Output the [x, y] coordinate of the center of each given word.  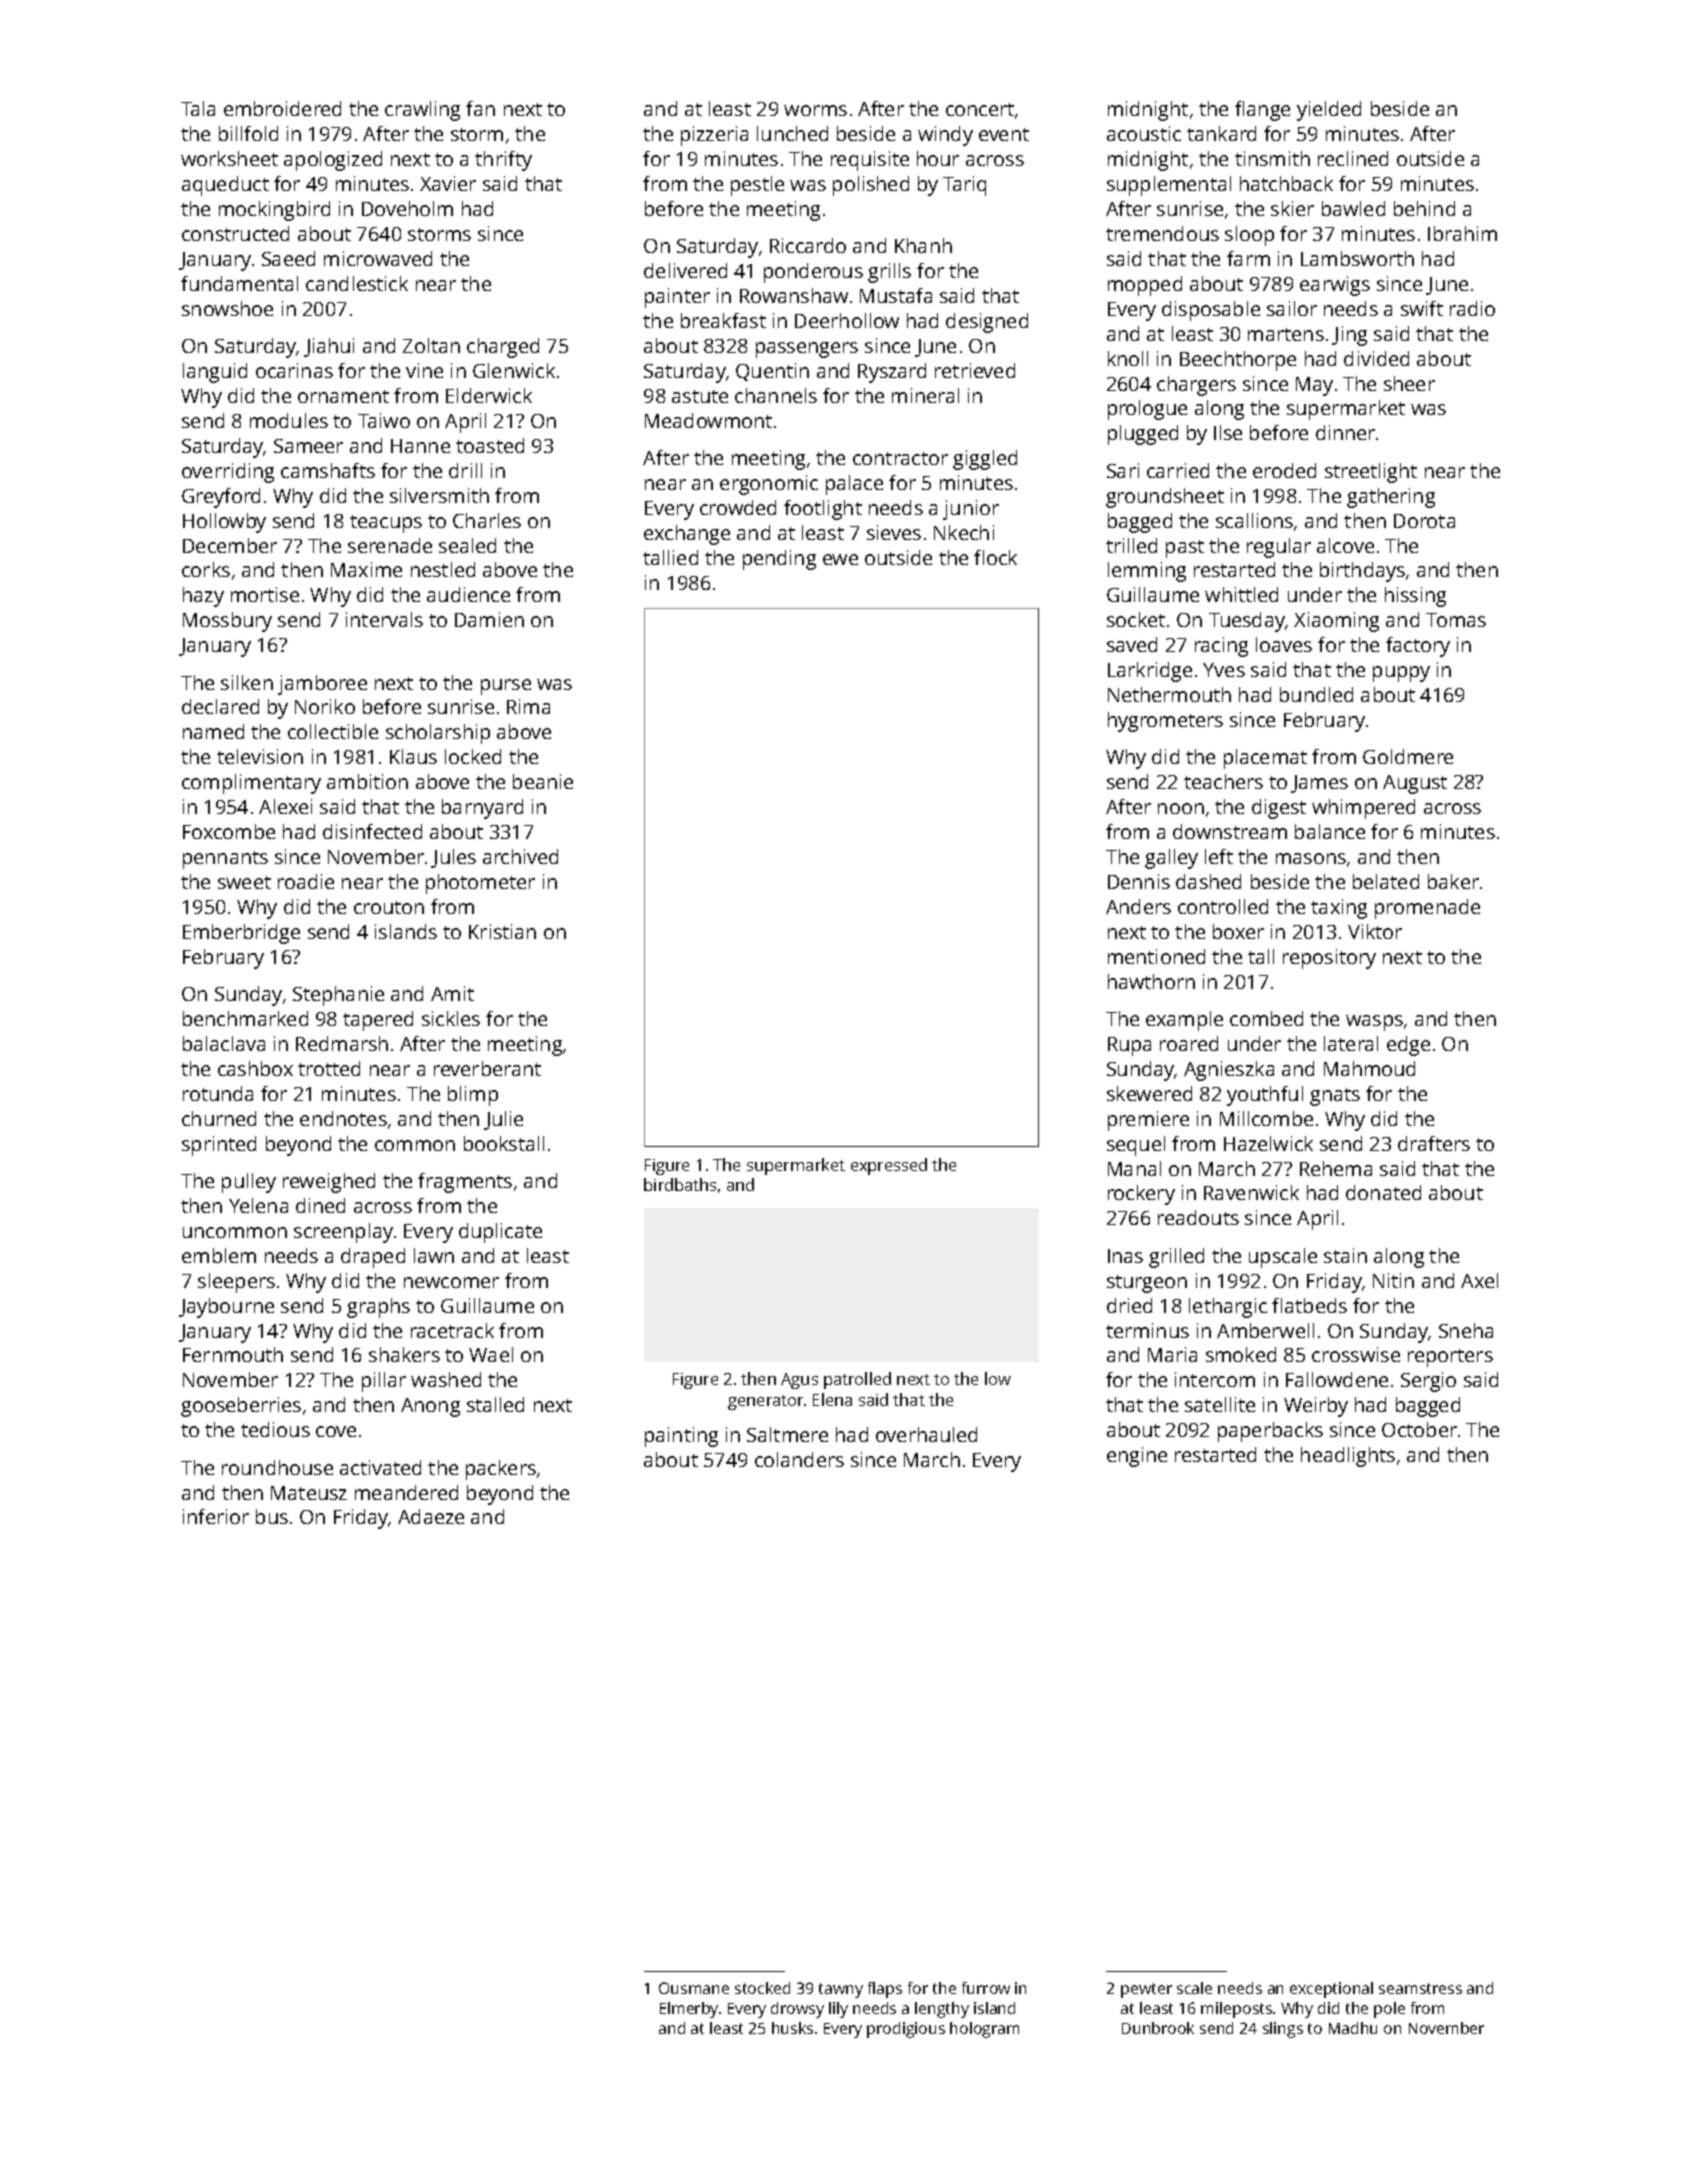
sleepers [236, 1283]
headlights [1348, 1457]
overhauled [926, 1434]
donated [1383, 1192]
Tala [198, 108]
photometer [480, 884]
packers [501, 1470]
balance [1330, 831]
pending [779, 560]
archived [520, 856]
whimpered [1363, 809]
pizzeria [714, 136]
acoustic [1144, 133]
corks [206, 569]
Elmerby [689, 2010]
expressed [889, 1166]
